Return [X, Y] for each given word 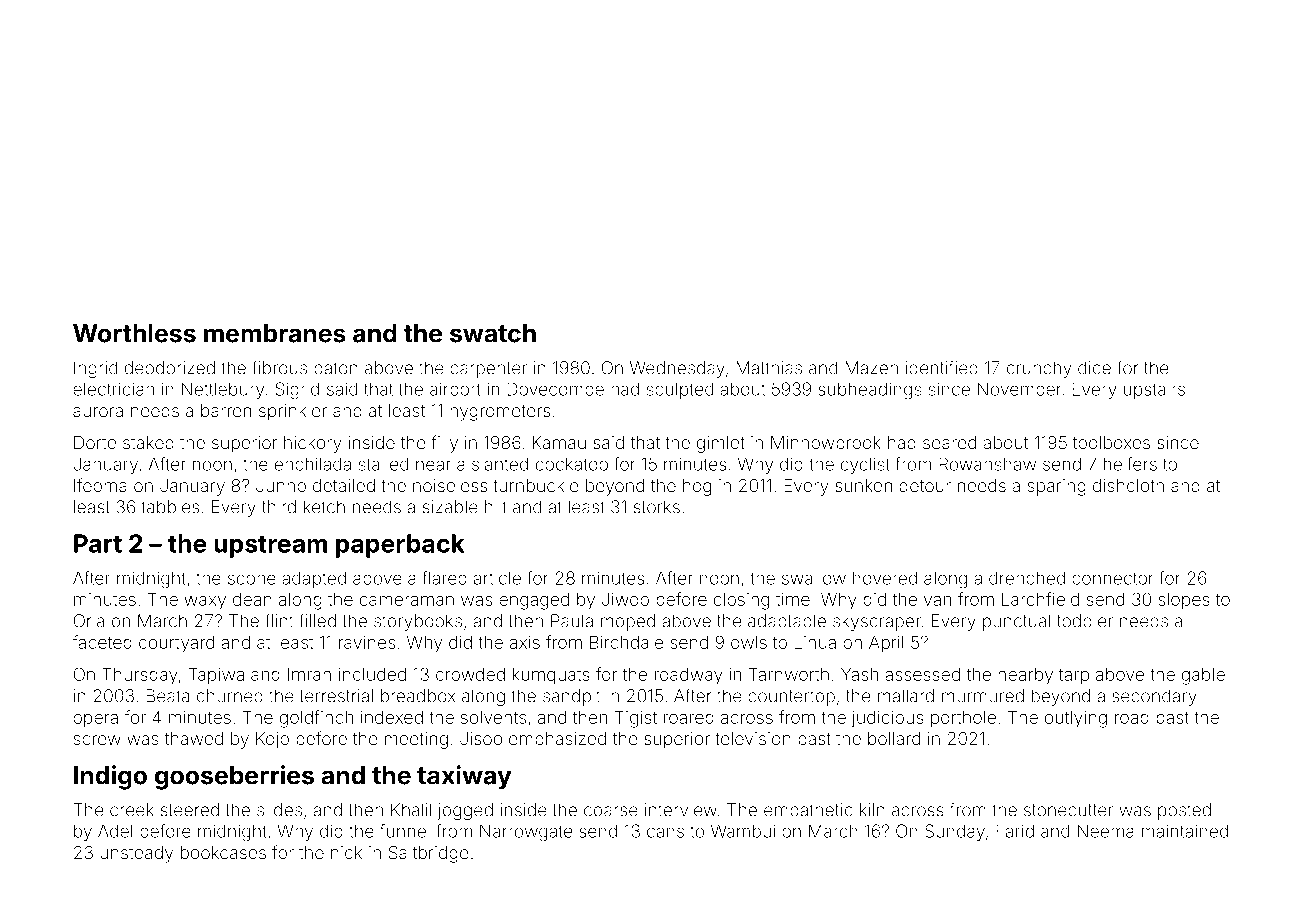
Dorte [95, 442]
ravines [367, 642]
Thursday [140, 676]
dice [1094, 368]
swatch [493, 333]
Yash [859, 674]
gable [1203, 676]
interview [681, 810]
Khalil [411, 810]
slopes [1184, 601]
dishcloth [1128, 485]
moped [628, 622]
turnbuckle [536, 485]
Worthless [134, 333]
